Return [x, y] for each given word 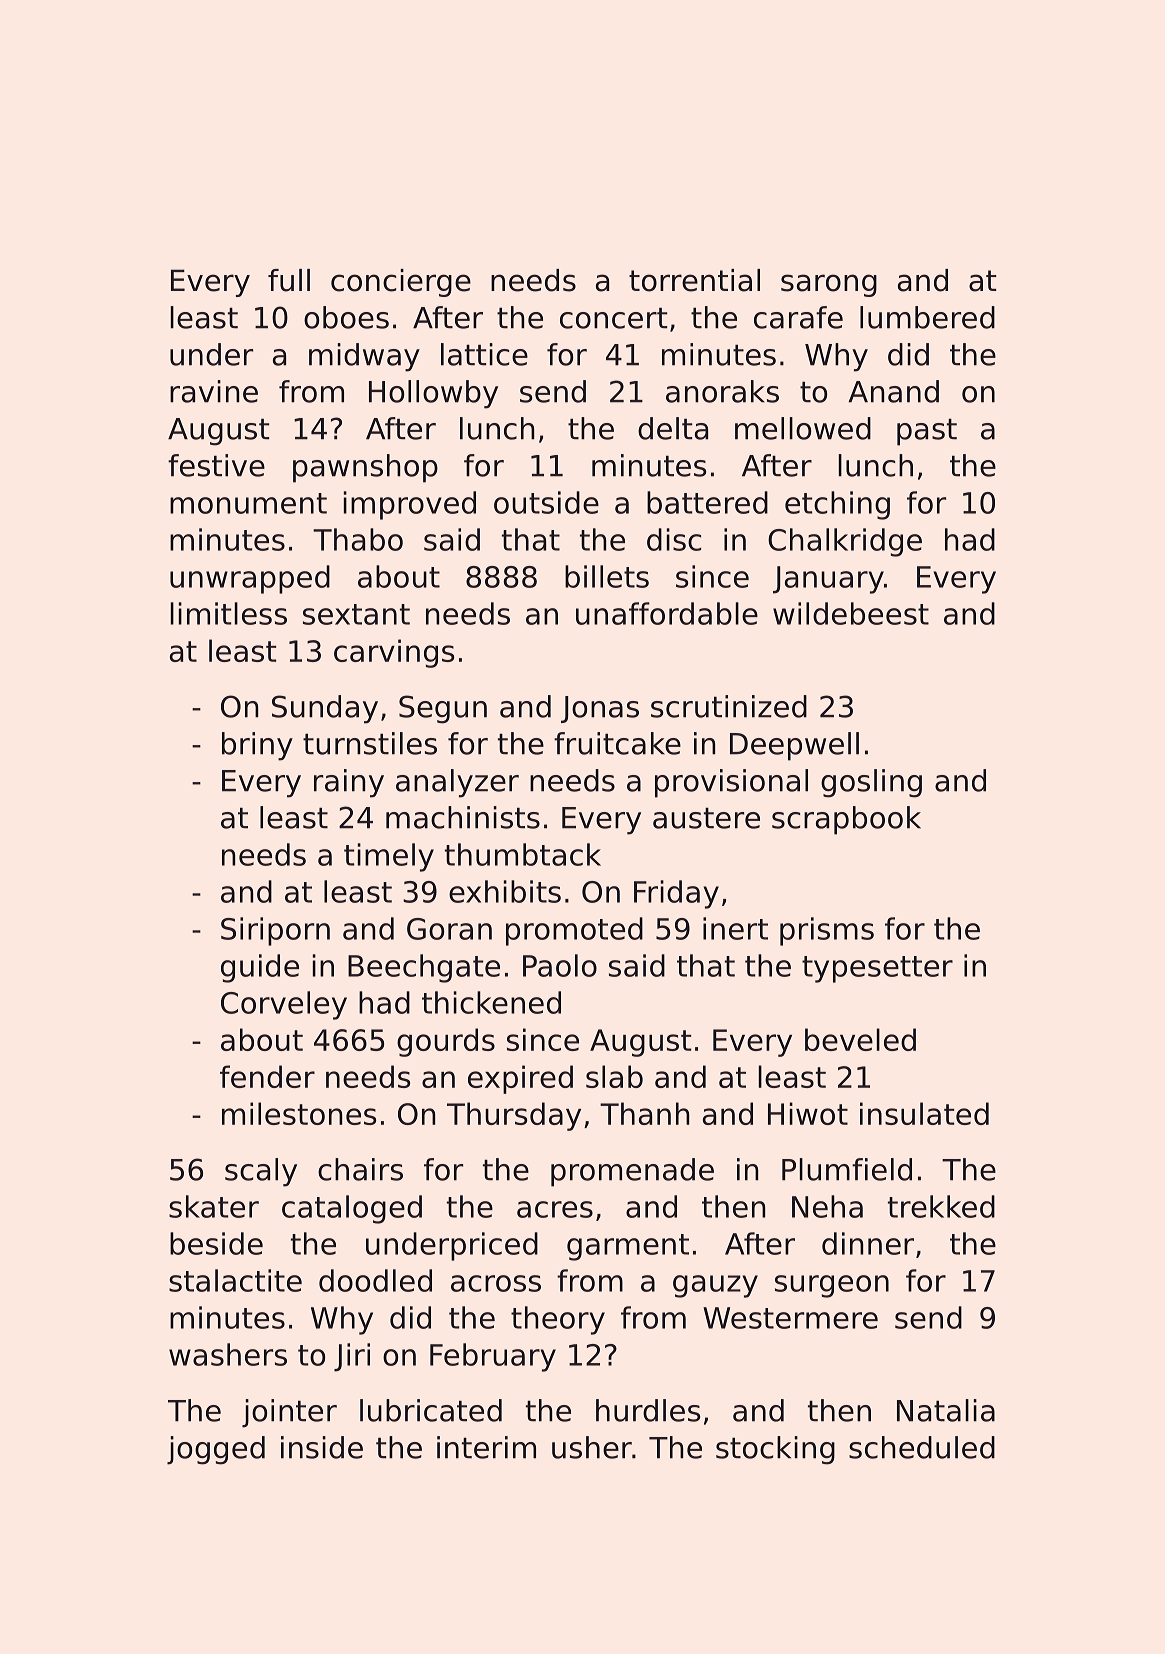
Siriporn [275, 931]
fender [267, 1076]
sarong [829, 285]
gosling [871, 783]
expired [520, 1079]
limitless [228, 613]
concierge [401, 283]
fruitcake [617, 743]
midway [364, 357]
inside [322, 1447]
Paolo [560, 965]
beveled [860, 1039]
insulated [924, 1113]
